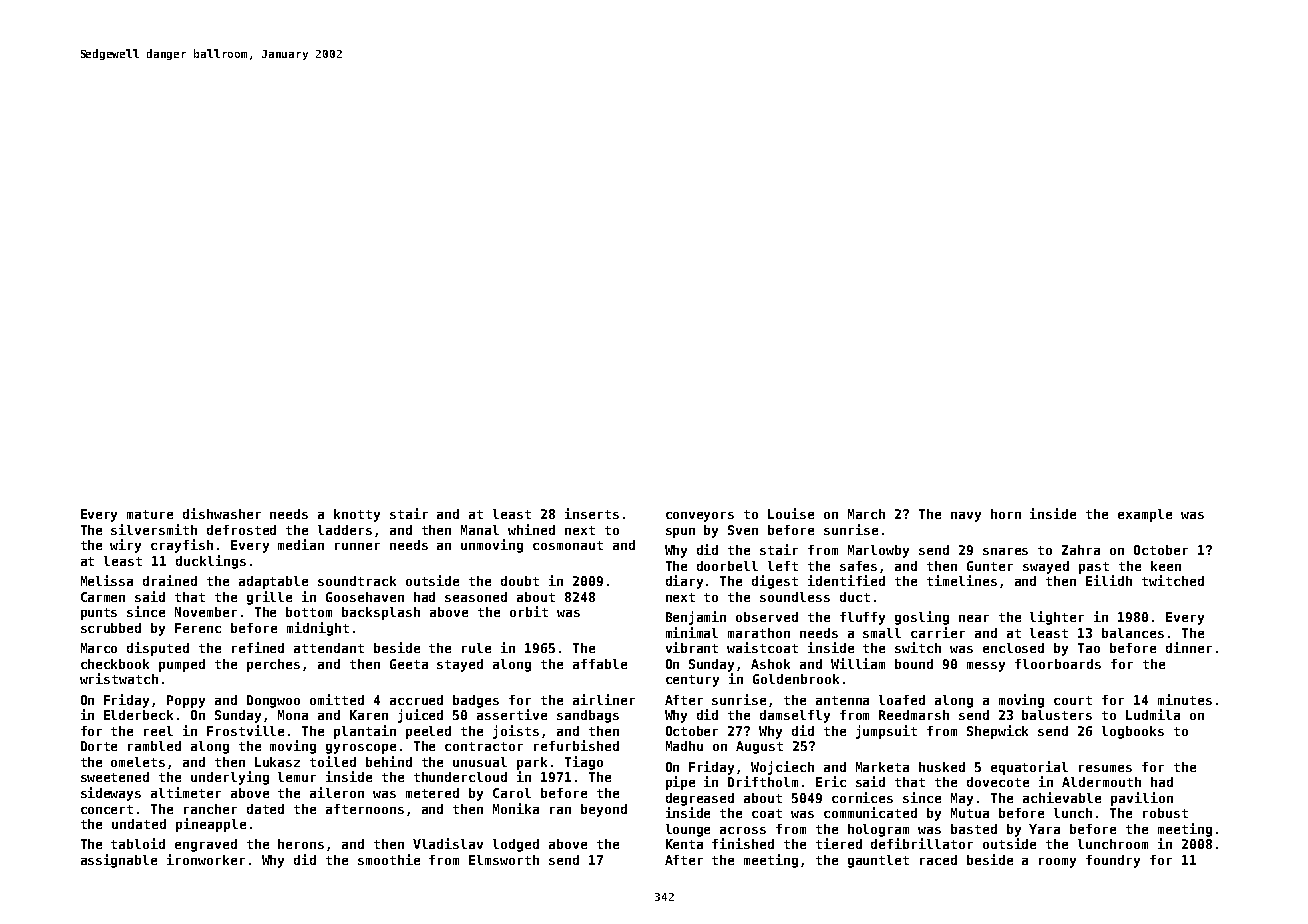 This document has height=924, width=1308. What do you see at coordinates (389, 859) in the document?
I see `smoothie` at bounding box center [389, 859].
